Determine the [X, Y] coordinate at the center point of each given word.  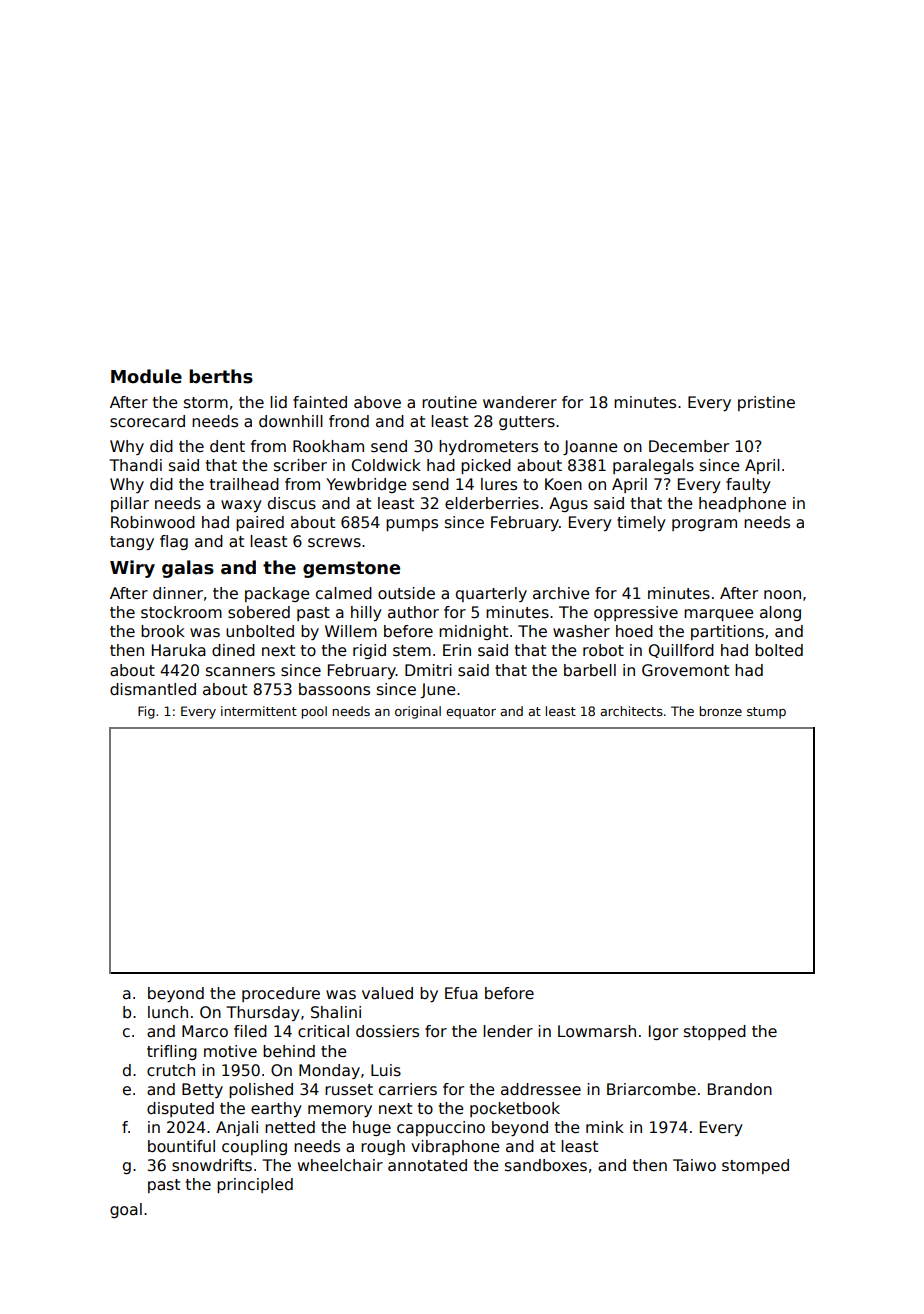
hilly [366, 613]
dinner [178, 593]
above [377, 402]
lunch [168, 1012]
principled [255, 1185]
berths [221, 376]
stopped [715, 1032]
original [418, 712]
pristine [766, 403]
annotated [427, 1165]
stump [766, 713]
